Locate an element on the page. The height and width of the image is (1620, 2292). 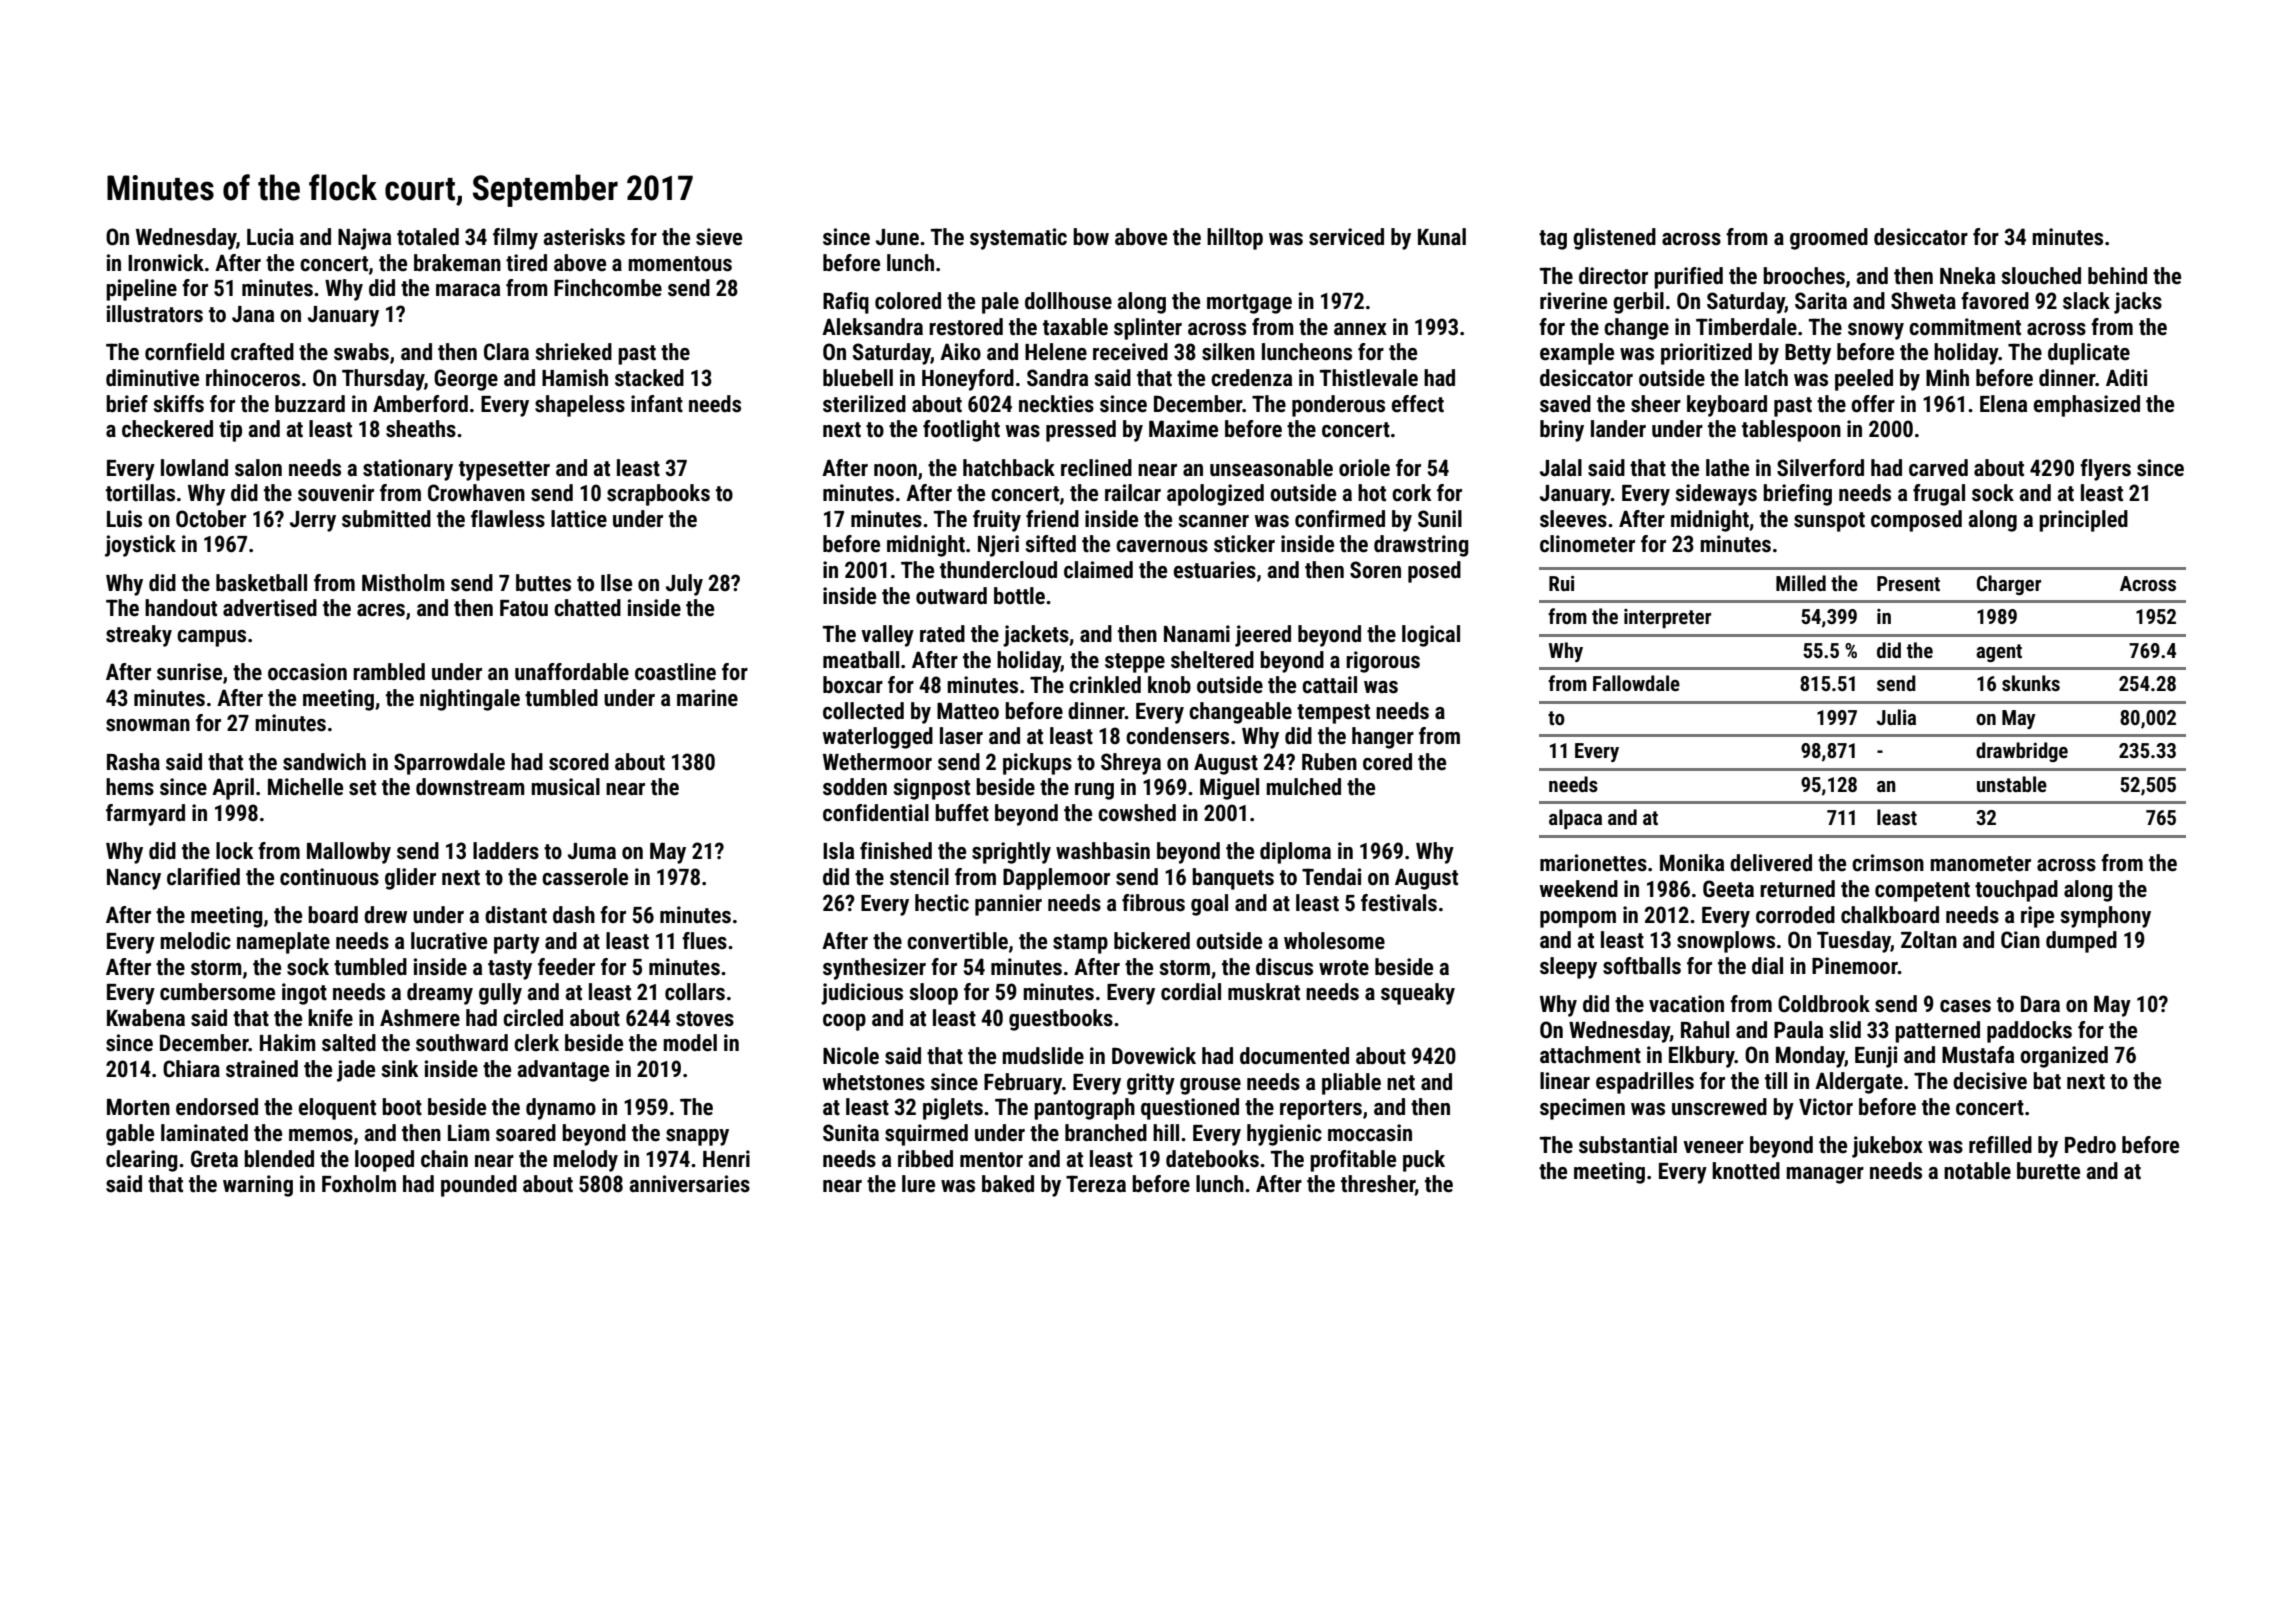
branched is located at coordinates (1106, 1133).
